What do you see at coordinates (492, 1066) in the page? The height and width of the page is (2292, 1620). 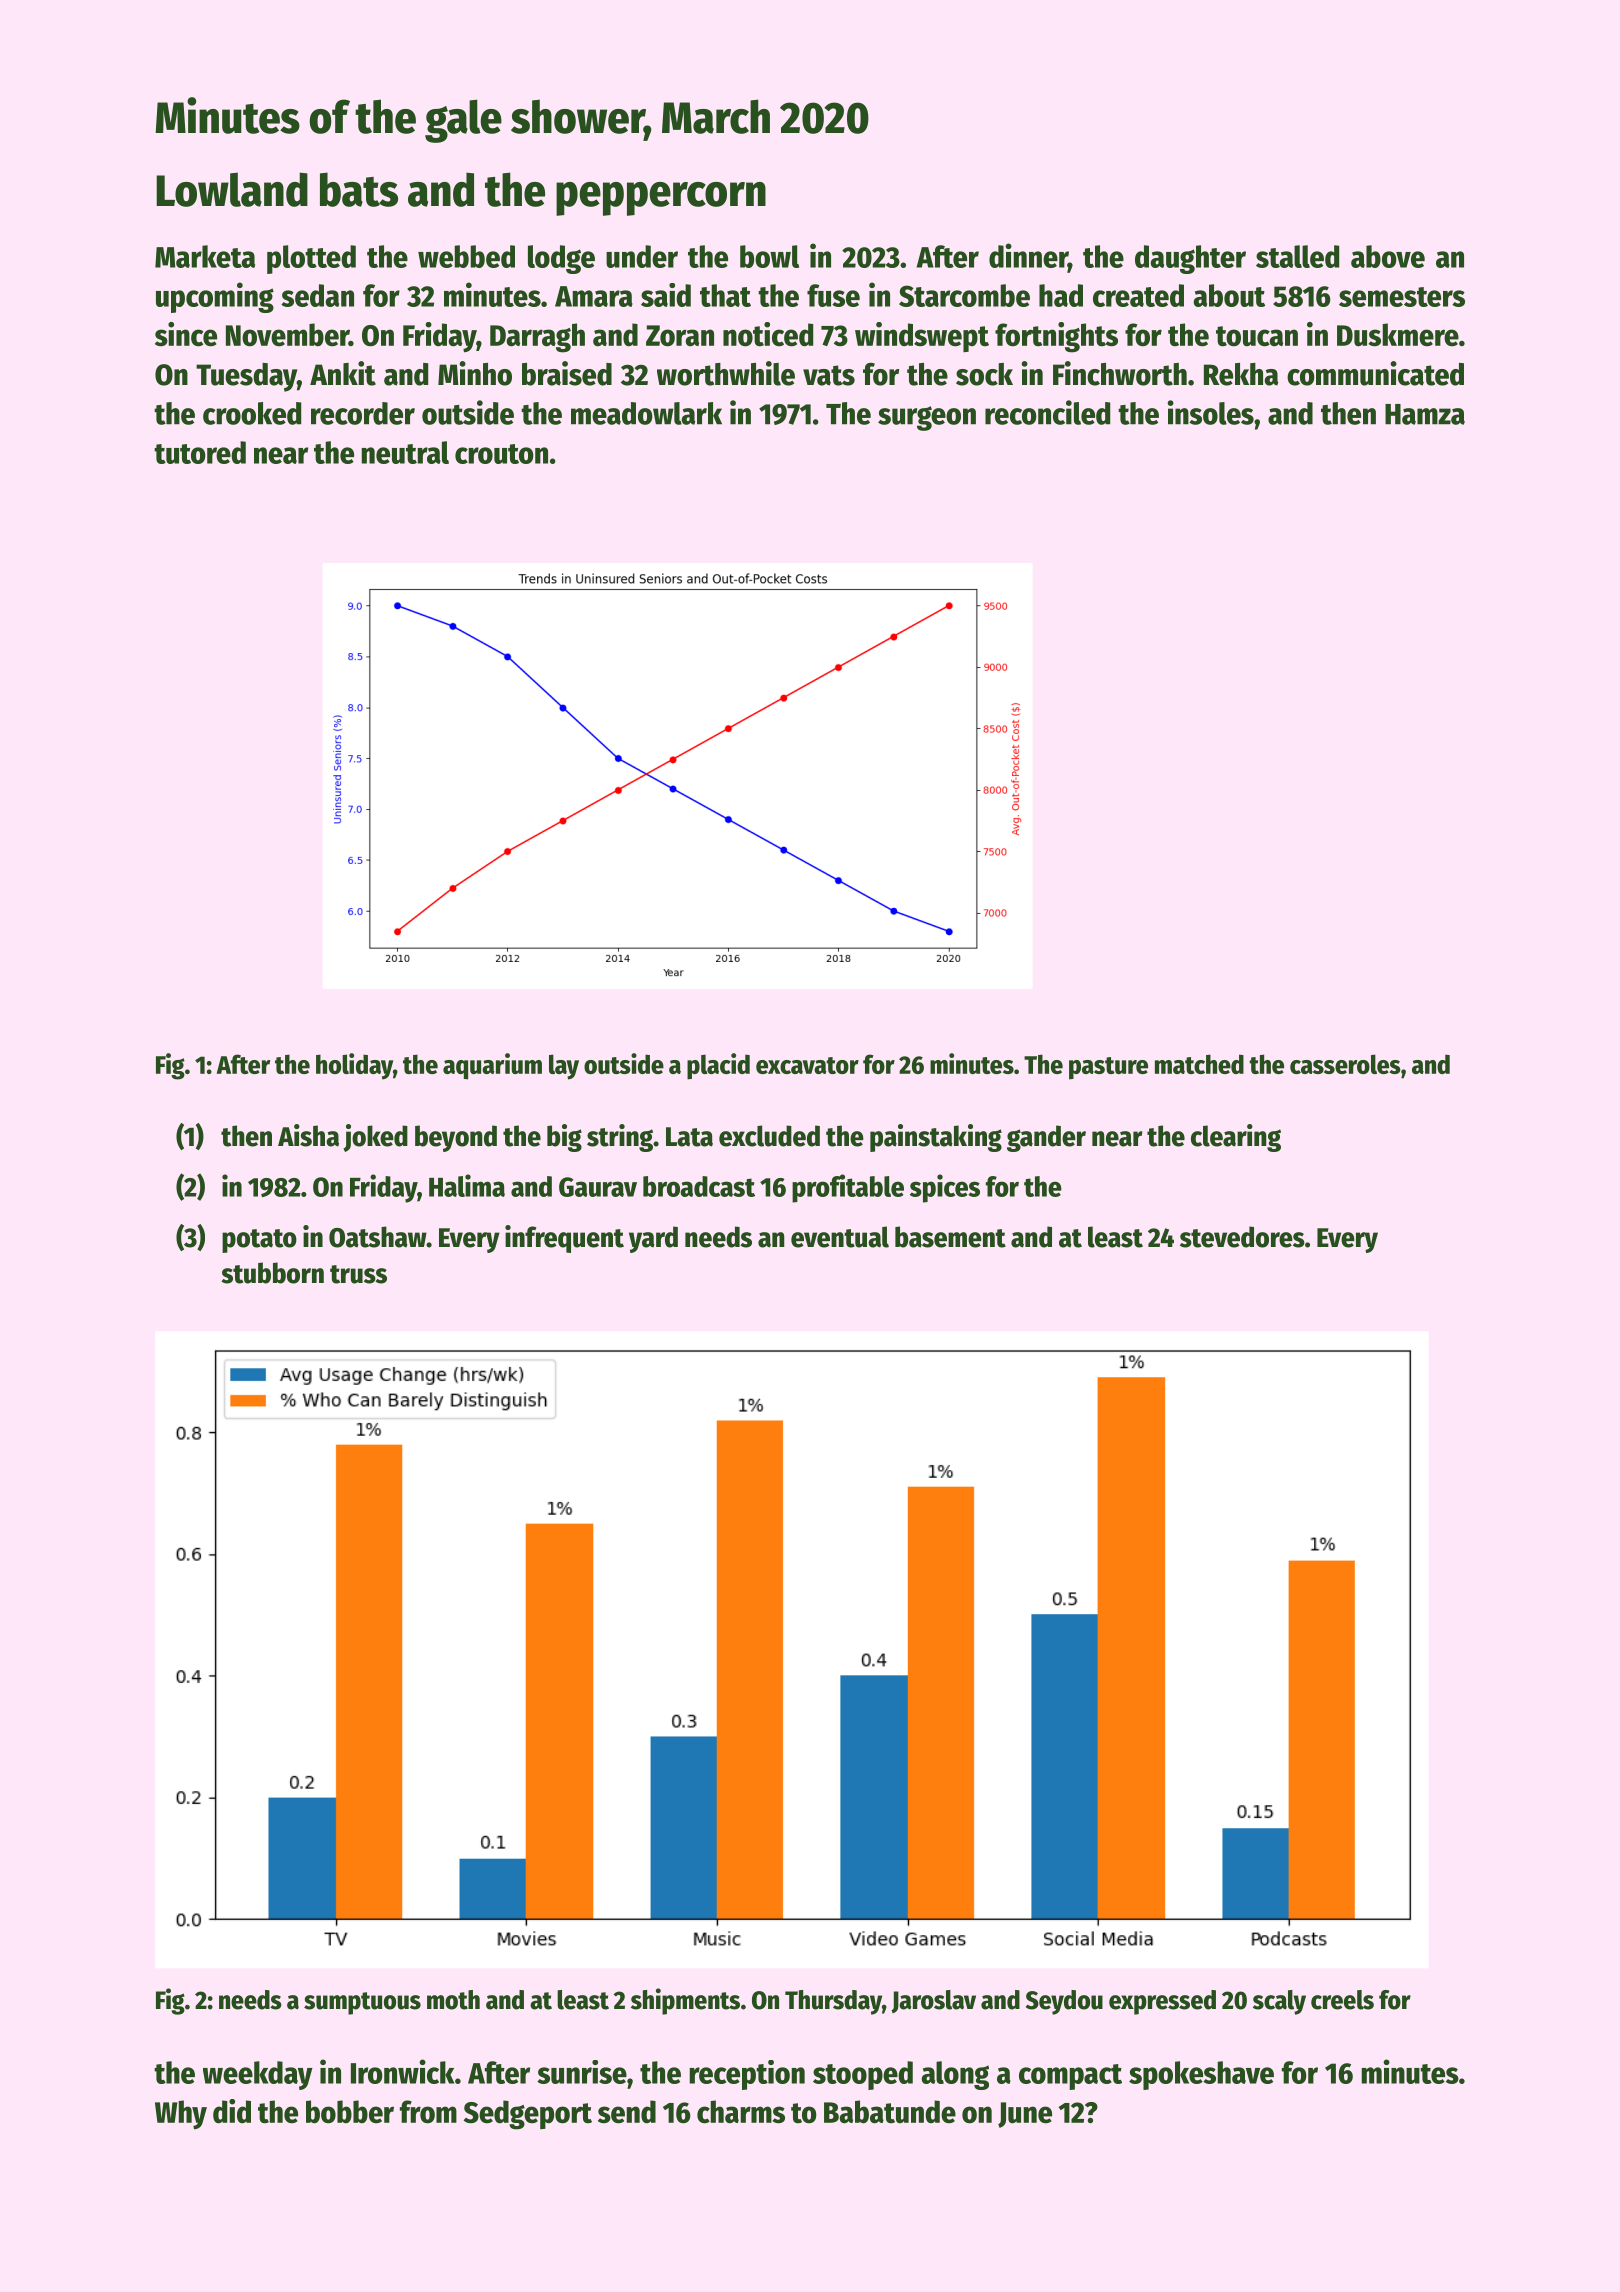 I see `aquarium` at bounding box center [492, 1066].
